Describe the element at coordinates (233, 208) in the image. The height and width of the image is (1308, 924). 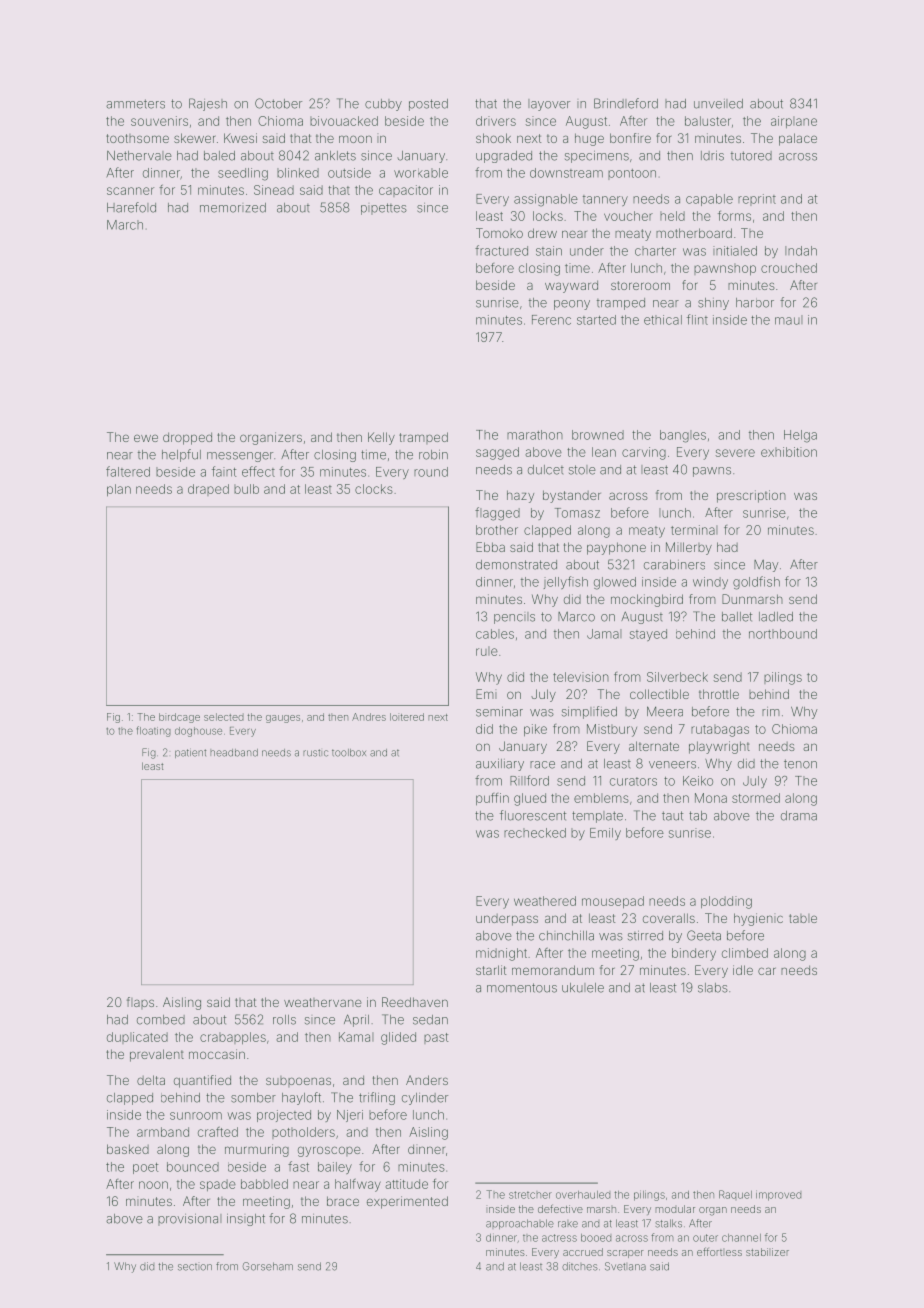
I see `memorized` at that location.
